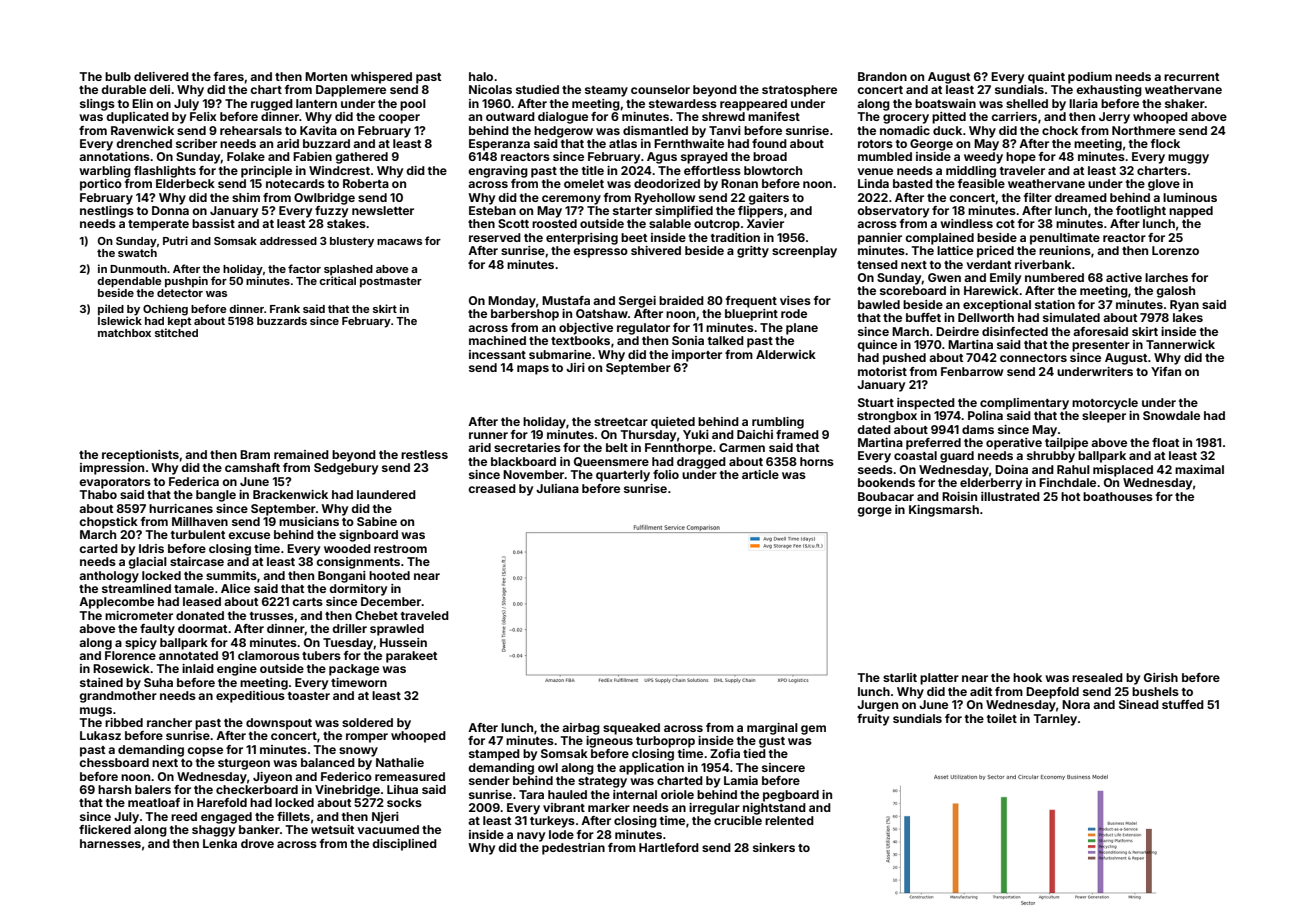  Describe the element at coordinates (900, 677) in the screenshot. I see `starlit` at that location.
